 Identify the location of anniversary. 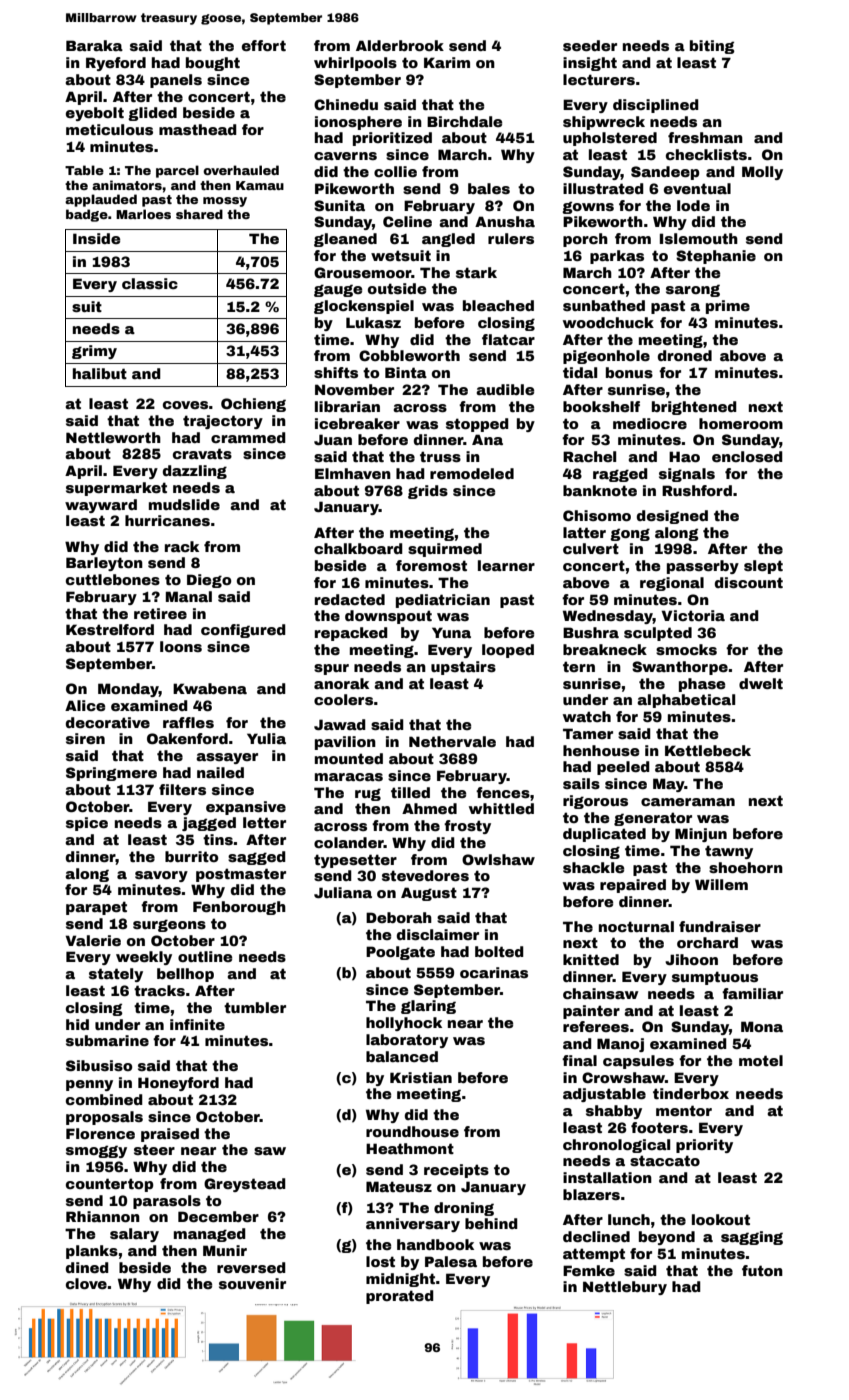
(413, 1225).
